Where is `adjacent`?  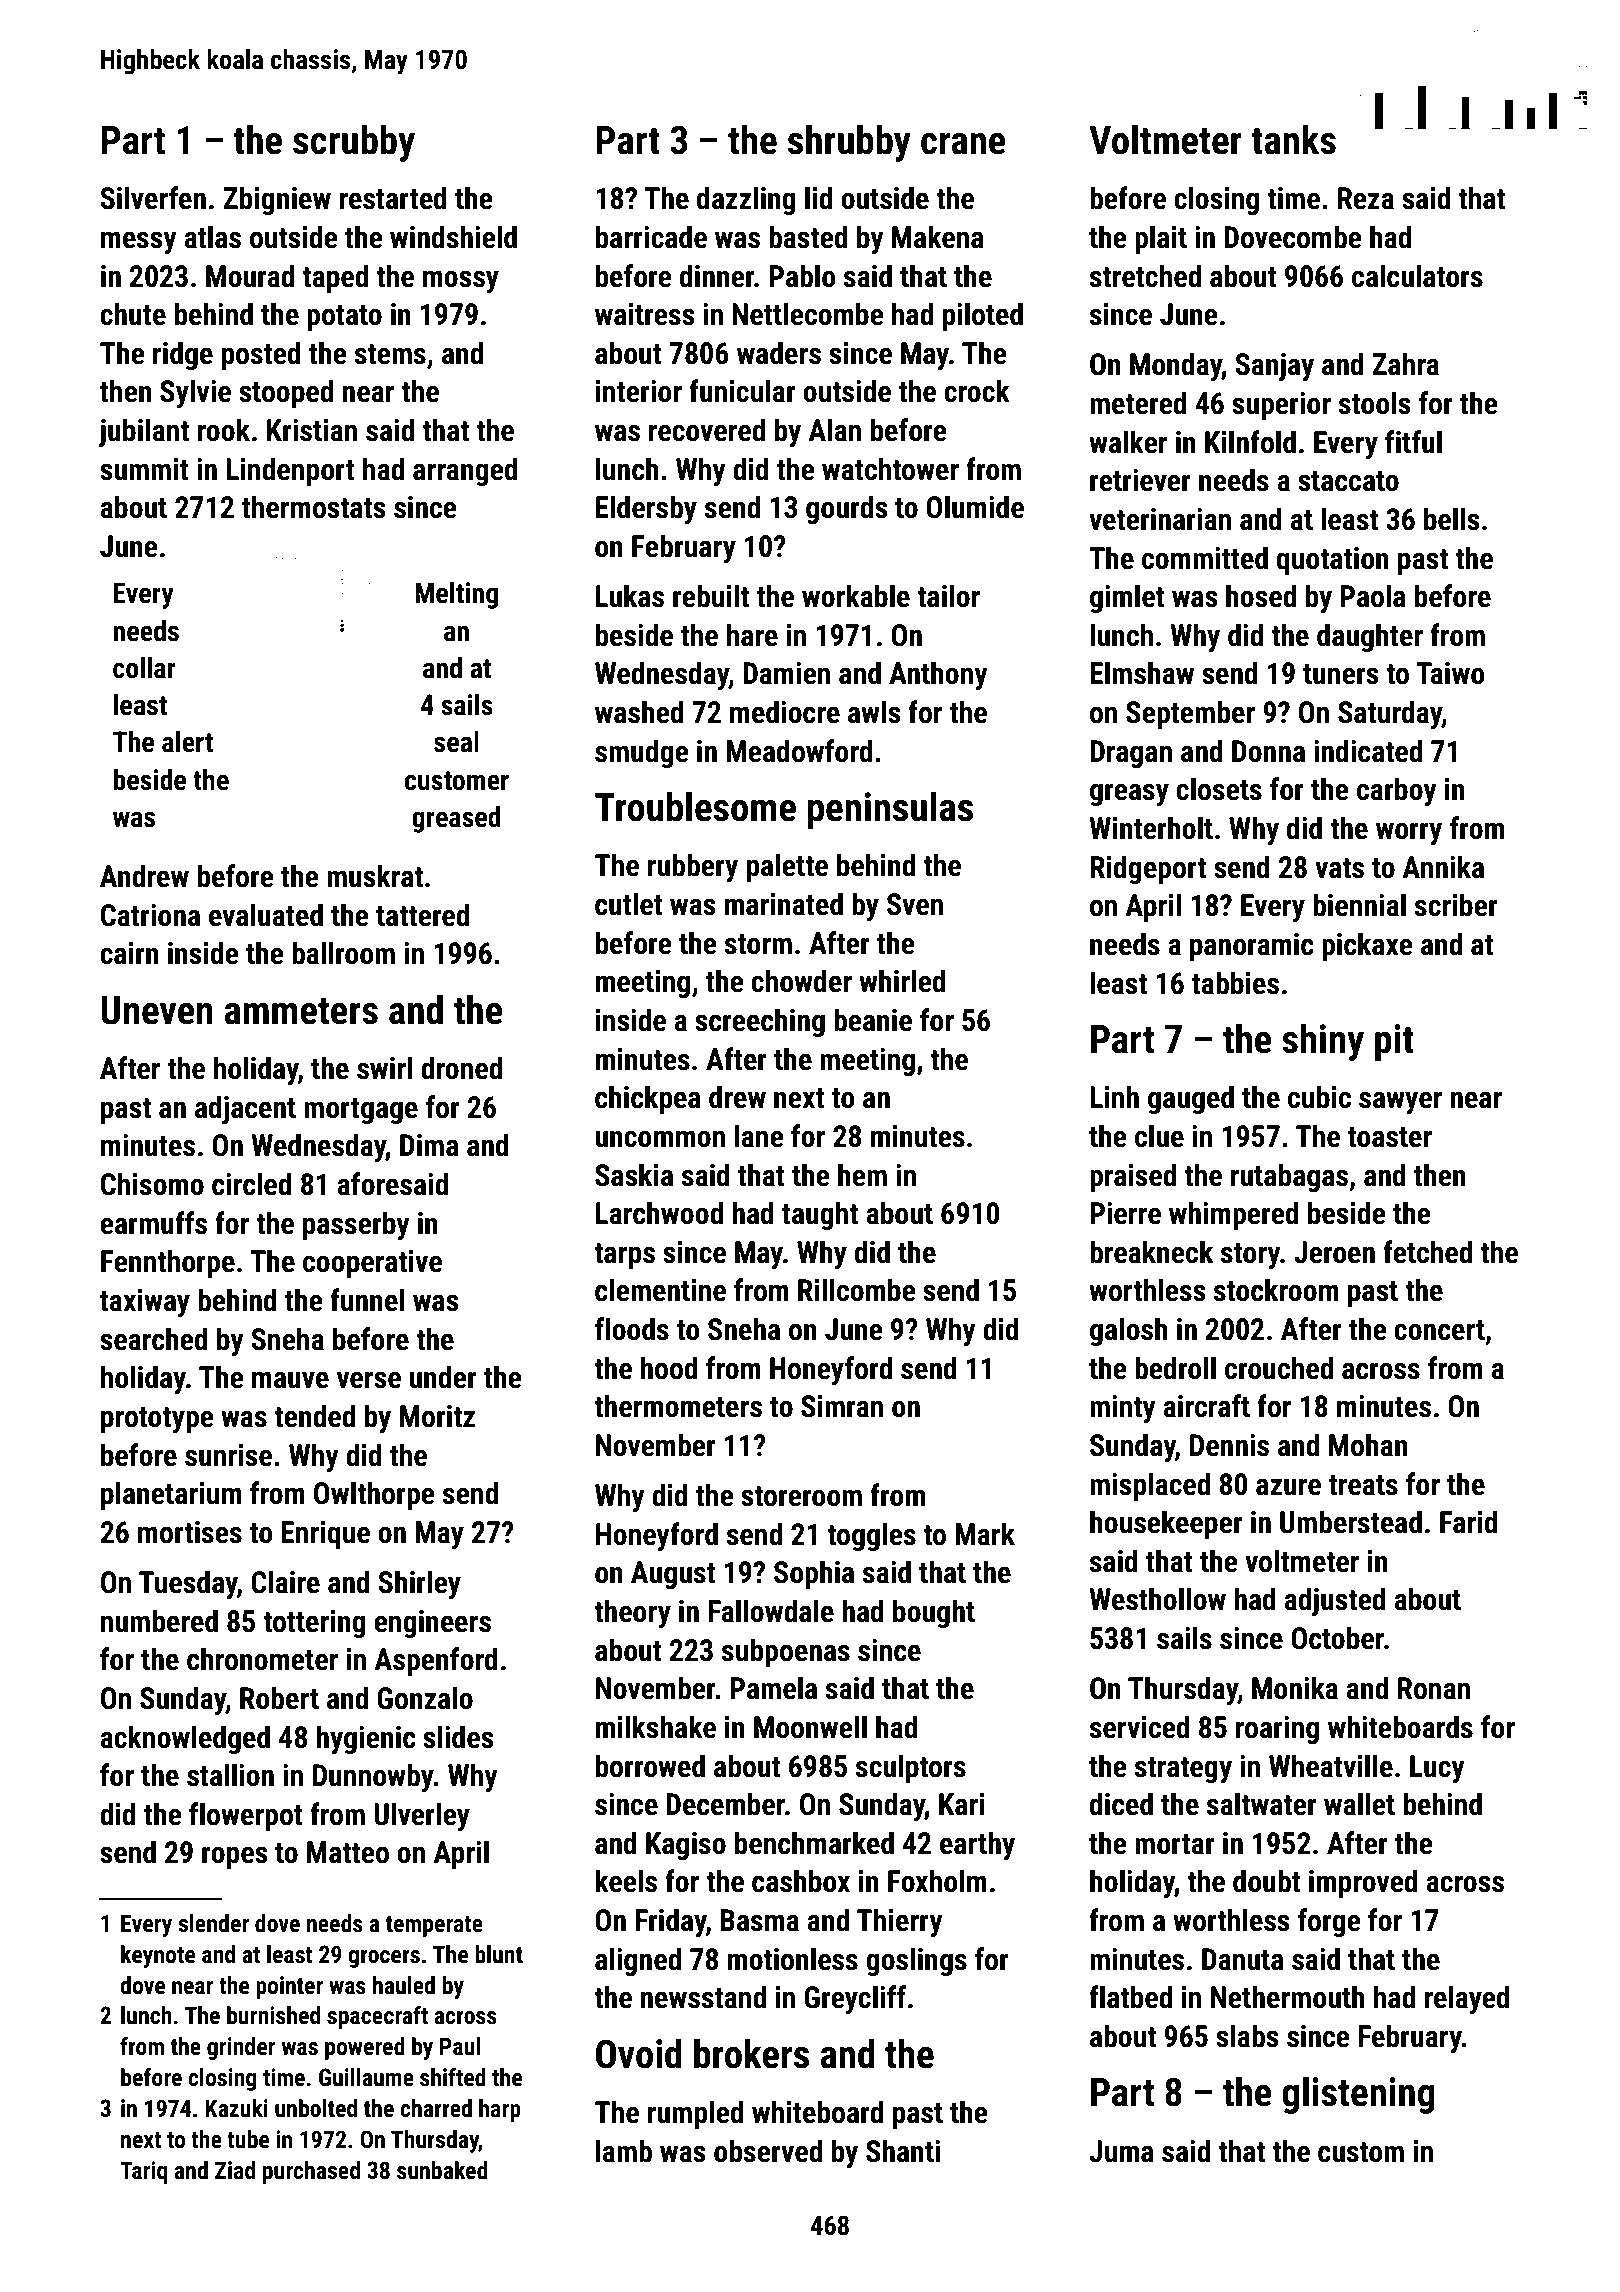 adjacent is located at coordinates (245, 1109).
